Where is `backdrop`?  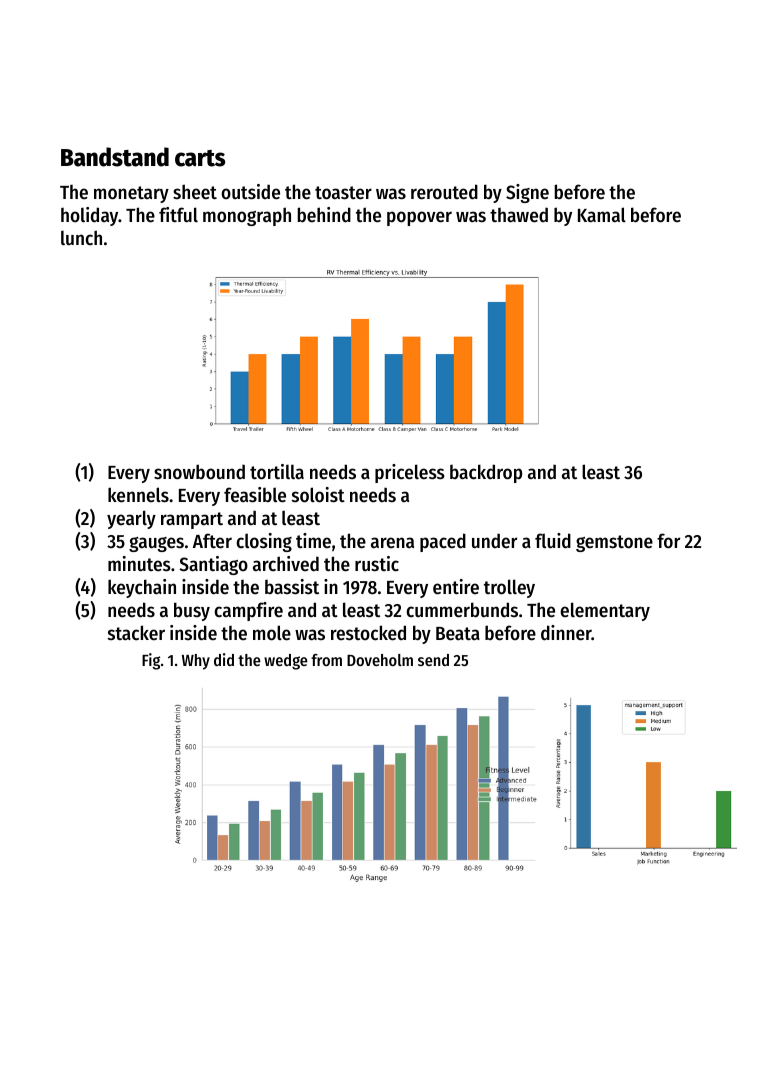
backdrop is located at coordinates (486, 473).
